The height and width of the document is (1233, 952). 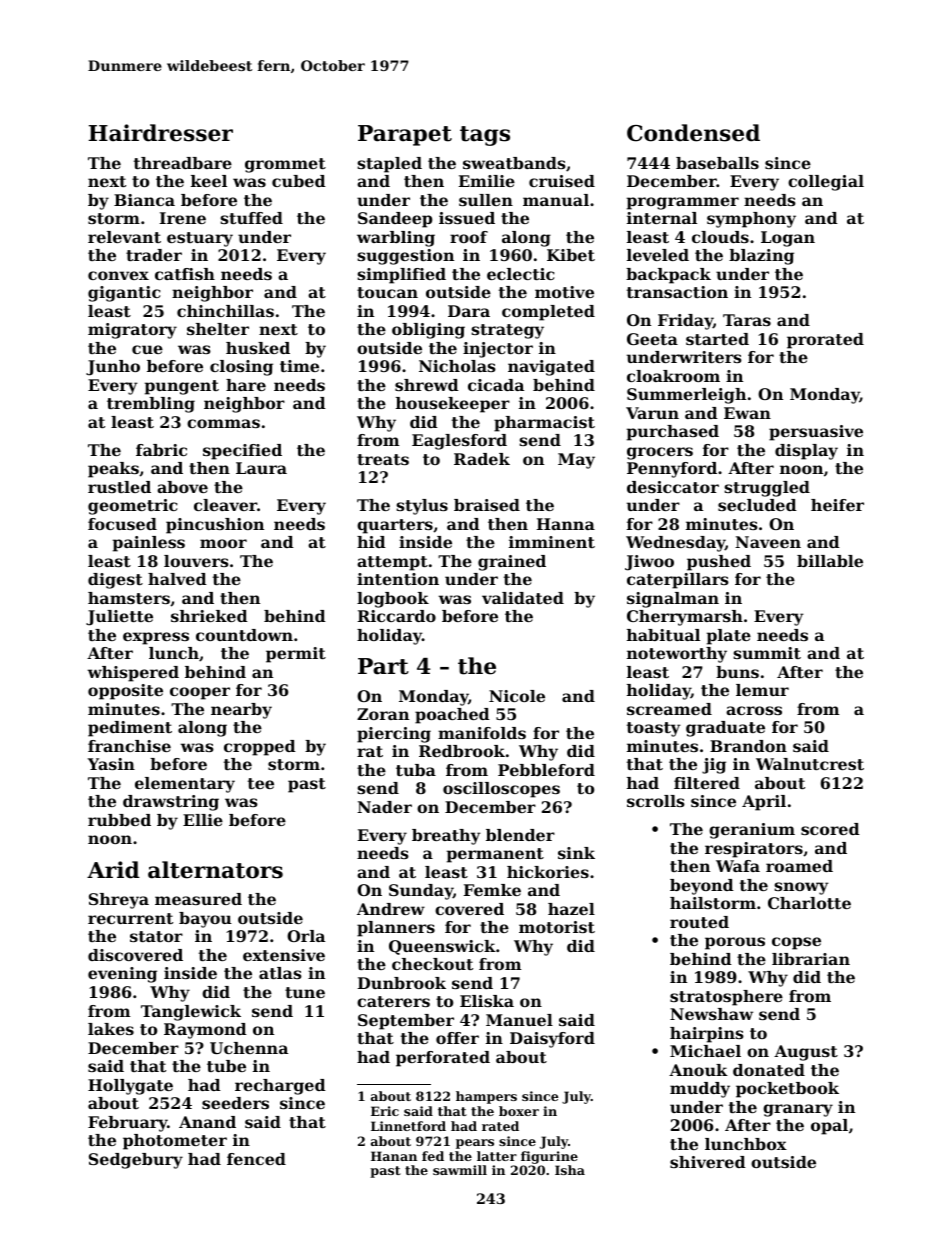 I want to click on Part, so click(x=383, y=666).
